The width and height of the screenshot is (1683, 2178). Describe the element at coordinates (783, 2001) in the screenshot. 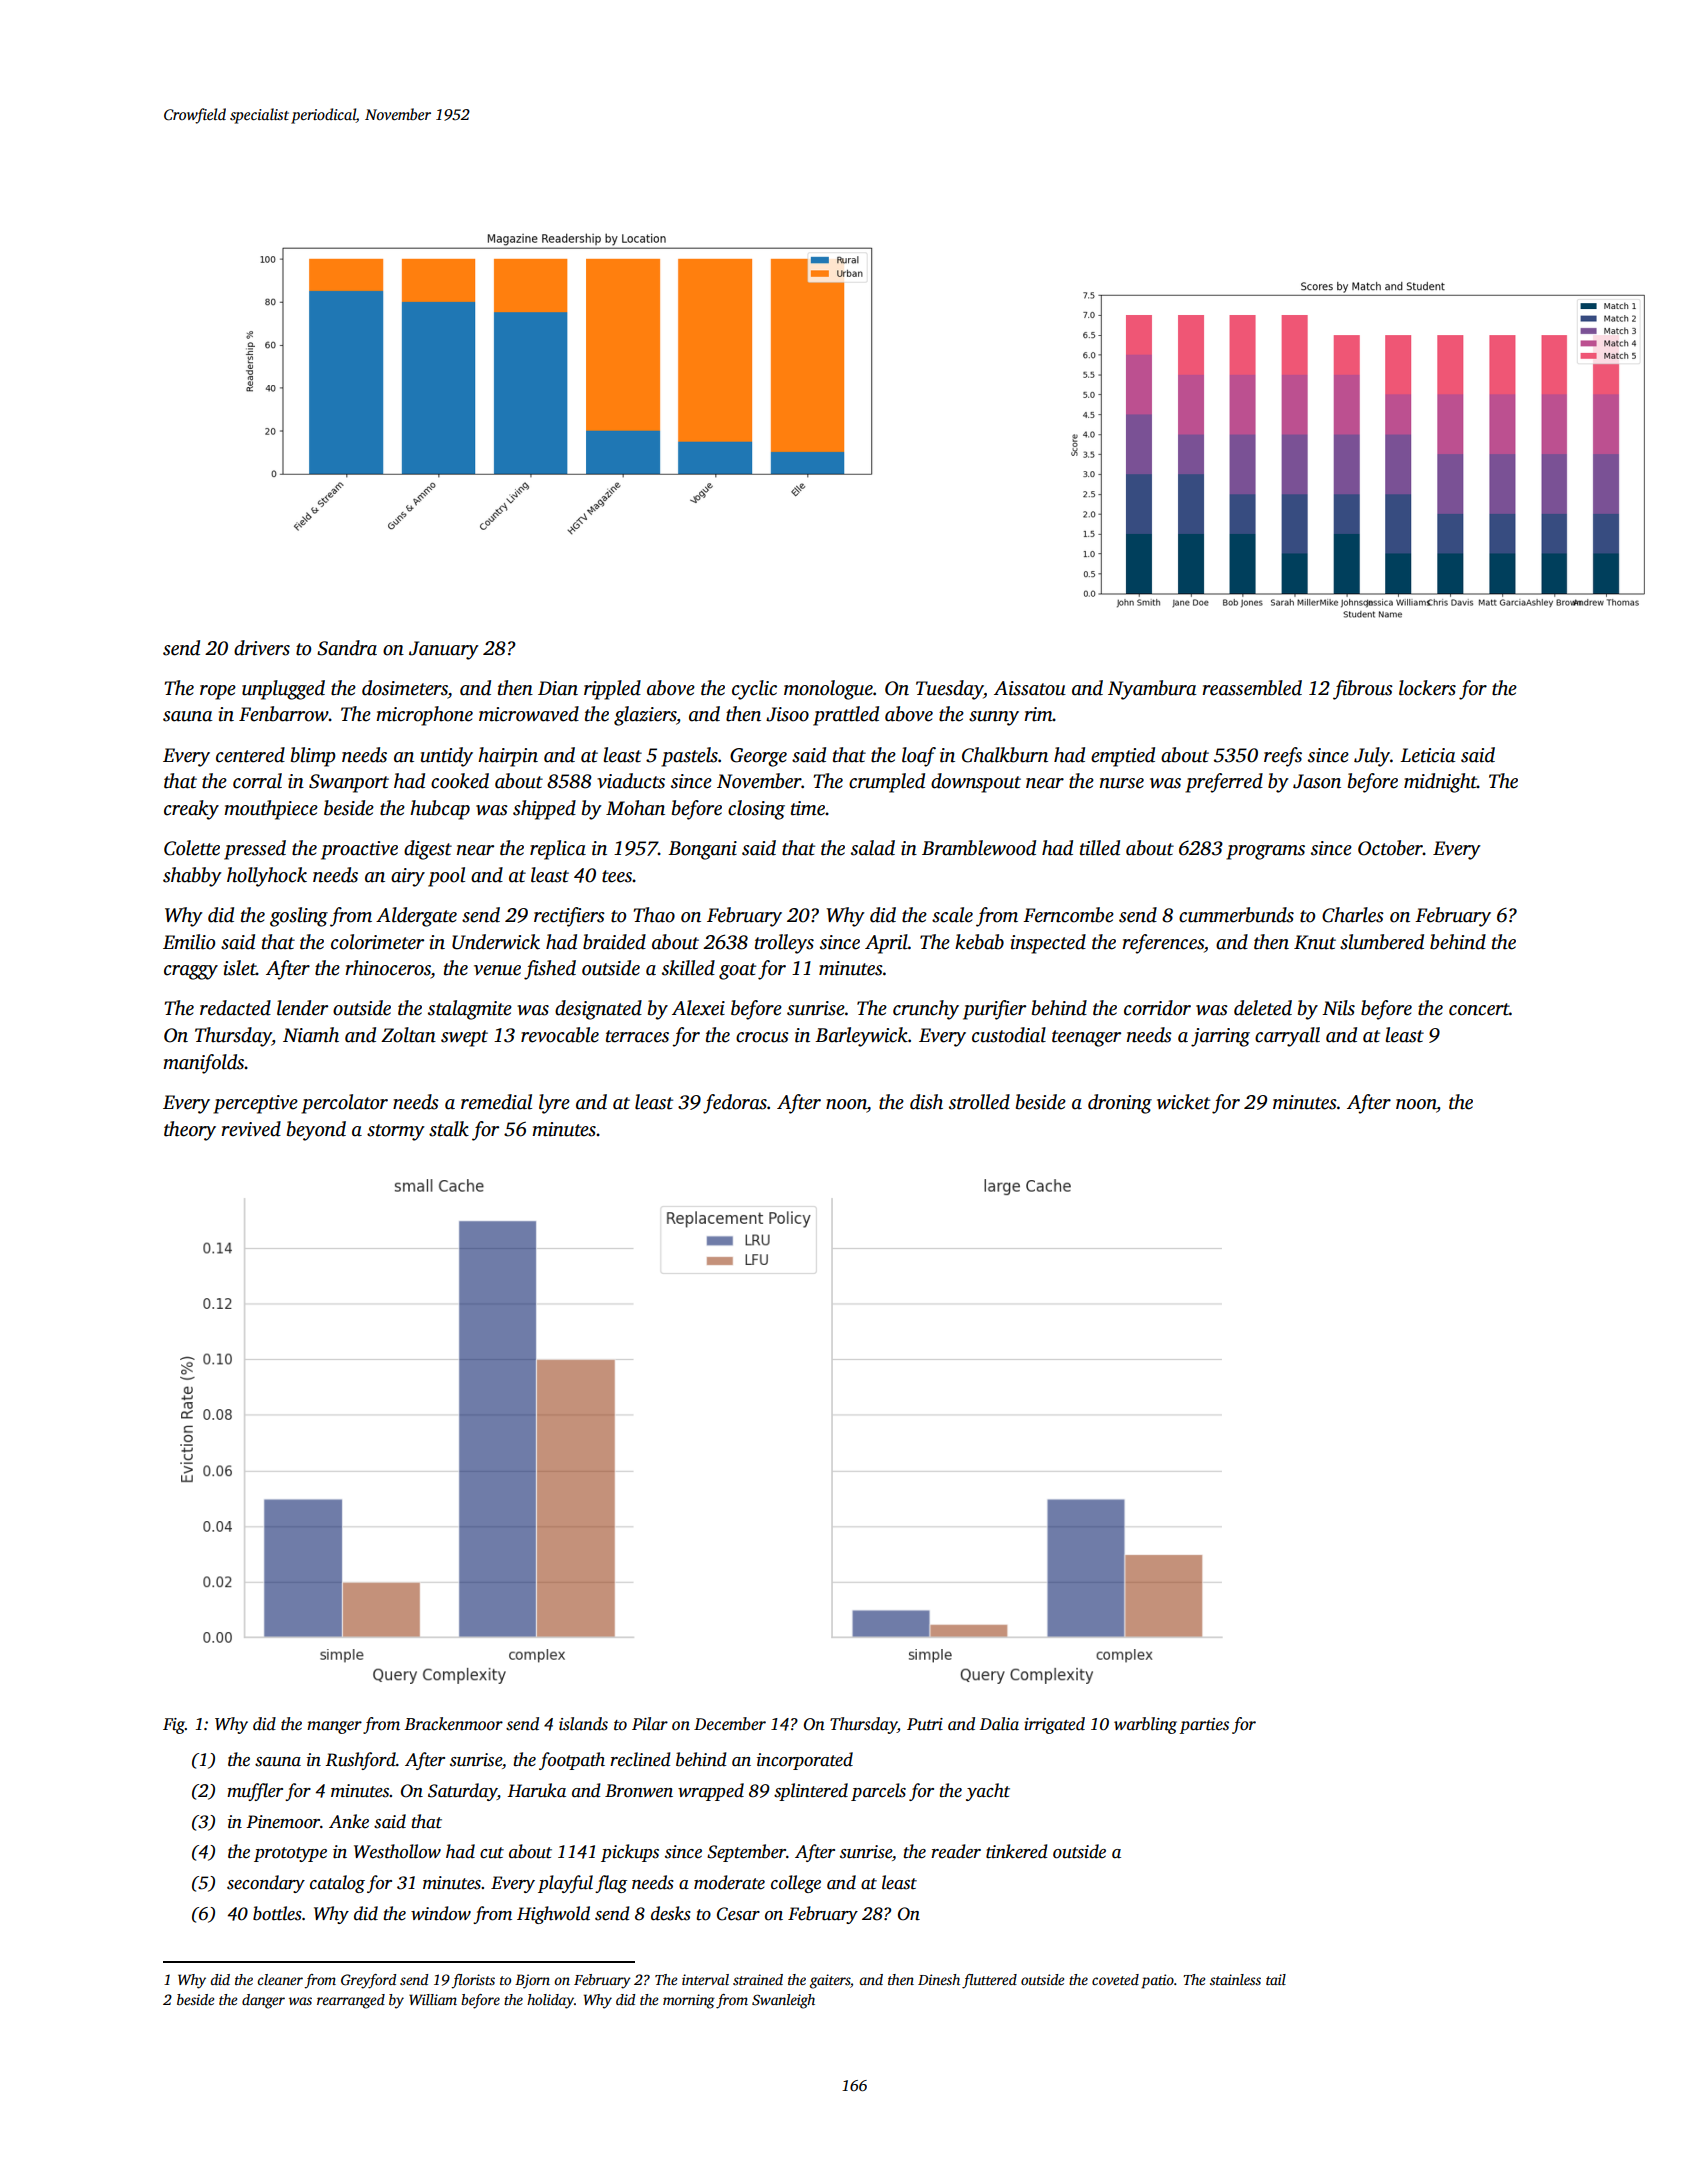

I see `Swanleigh` at that location.
